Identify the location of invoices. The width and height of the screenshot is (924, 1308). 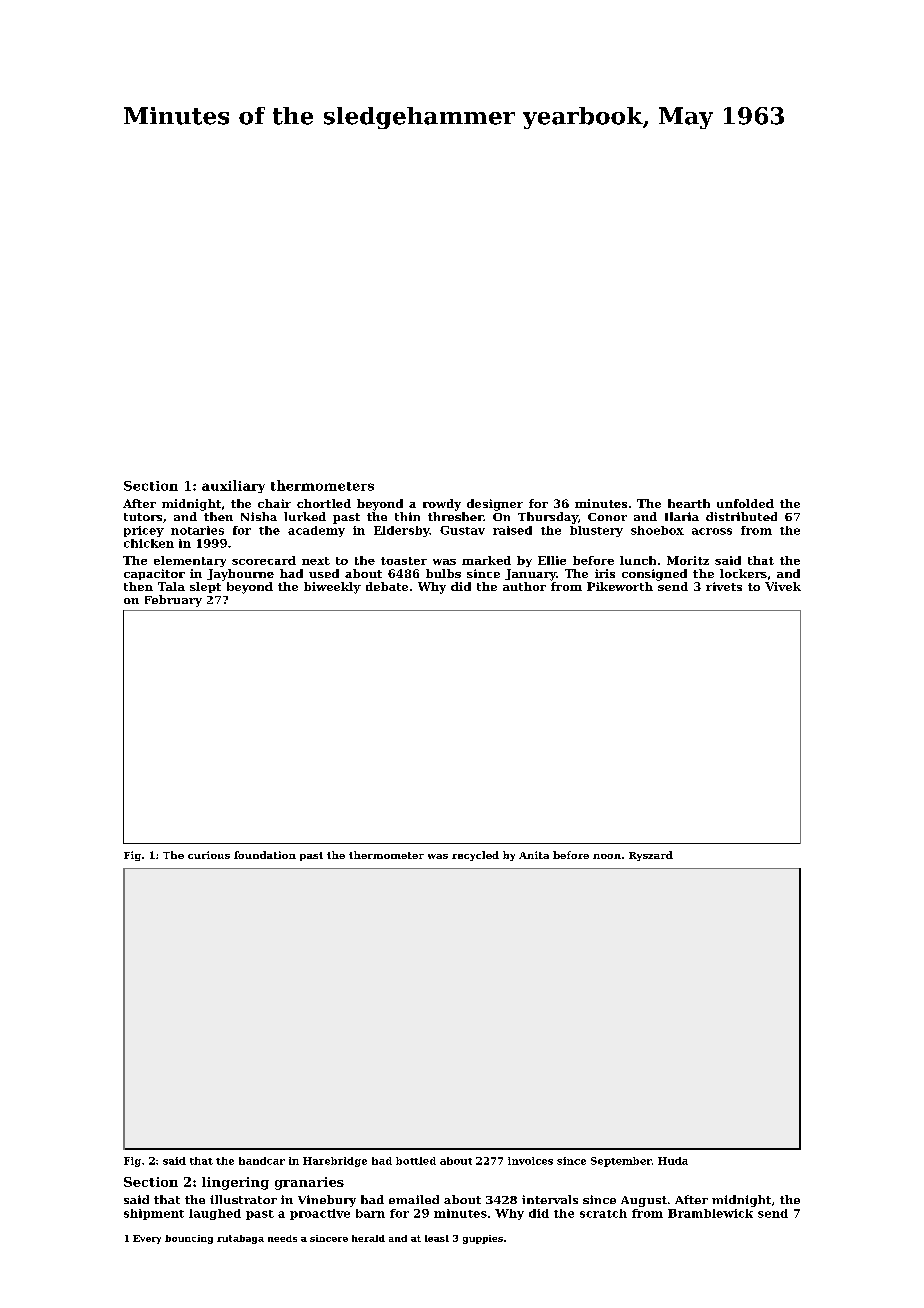
(530, 1161).
